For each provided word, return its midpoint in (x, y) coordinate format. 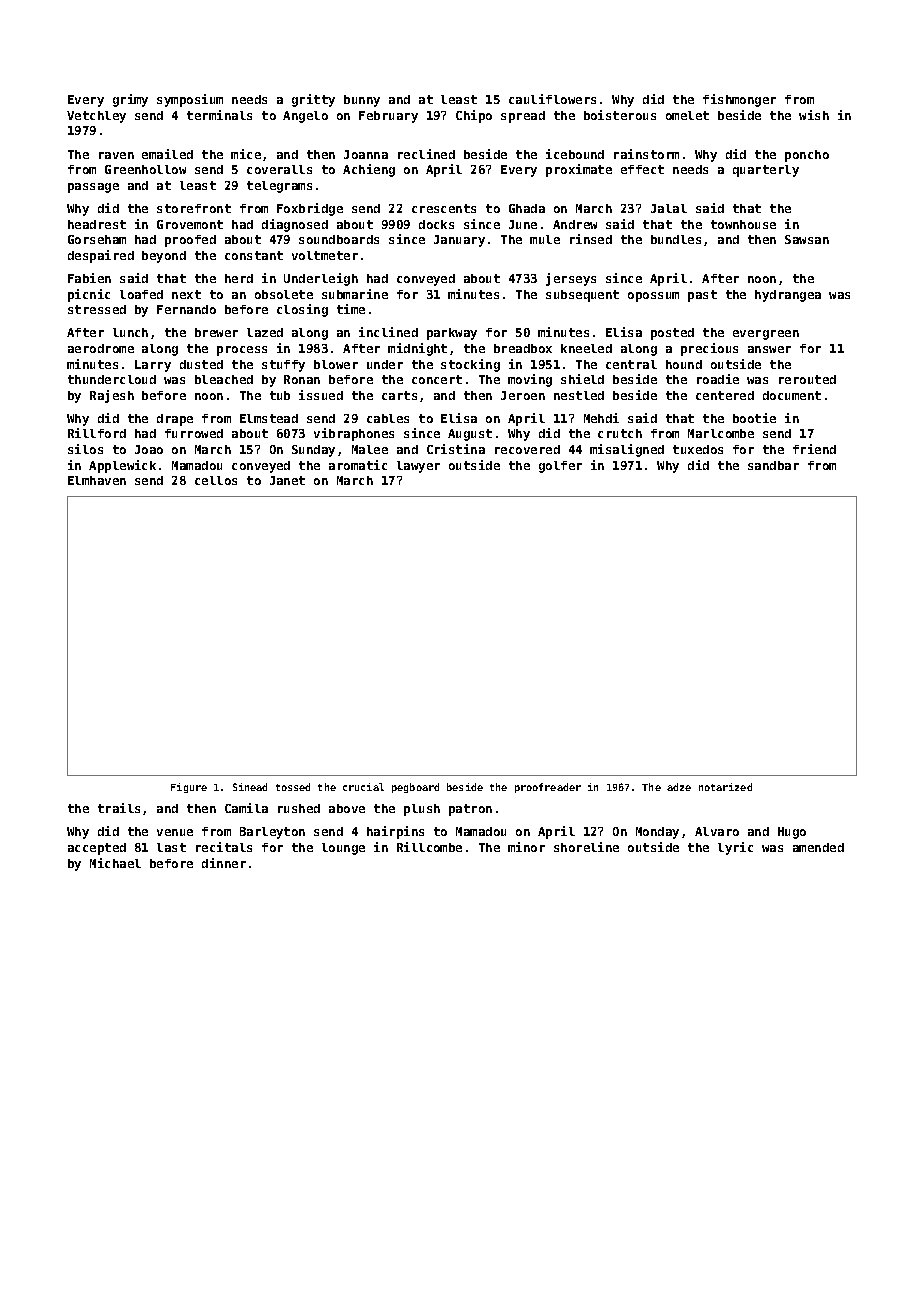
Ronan (302, 379)
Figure (189, 788)
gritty (313, 100)
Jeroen (523, 395)
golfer (560, 467)
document (792, 395)
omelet (687, 115)
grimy (130, 100)
